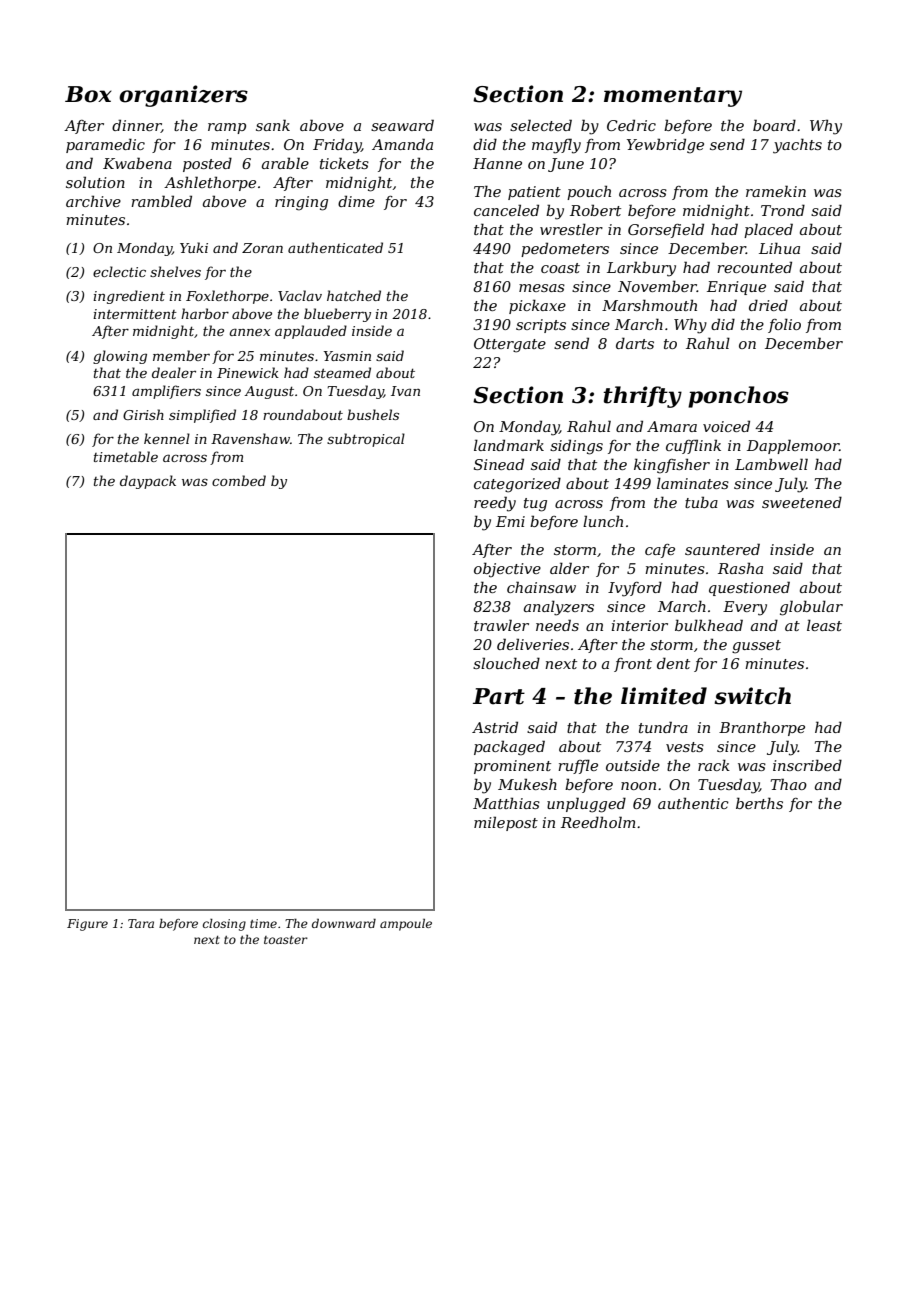 The image size is (908, 1316). Describe the element at coordinates (207, 164) in the screenshot. I see `posted` at that location.
